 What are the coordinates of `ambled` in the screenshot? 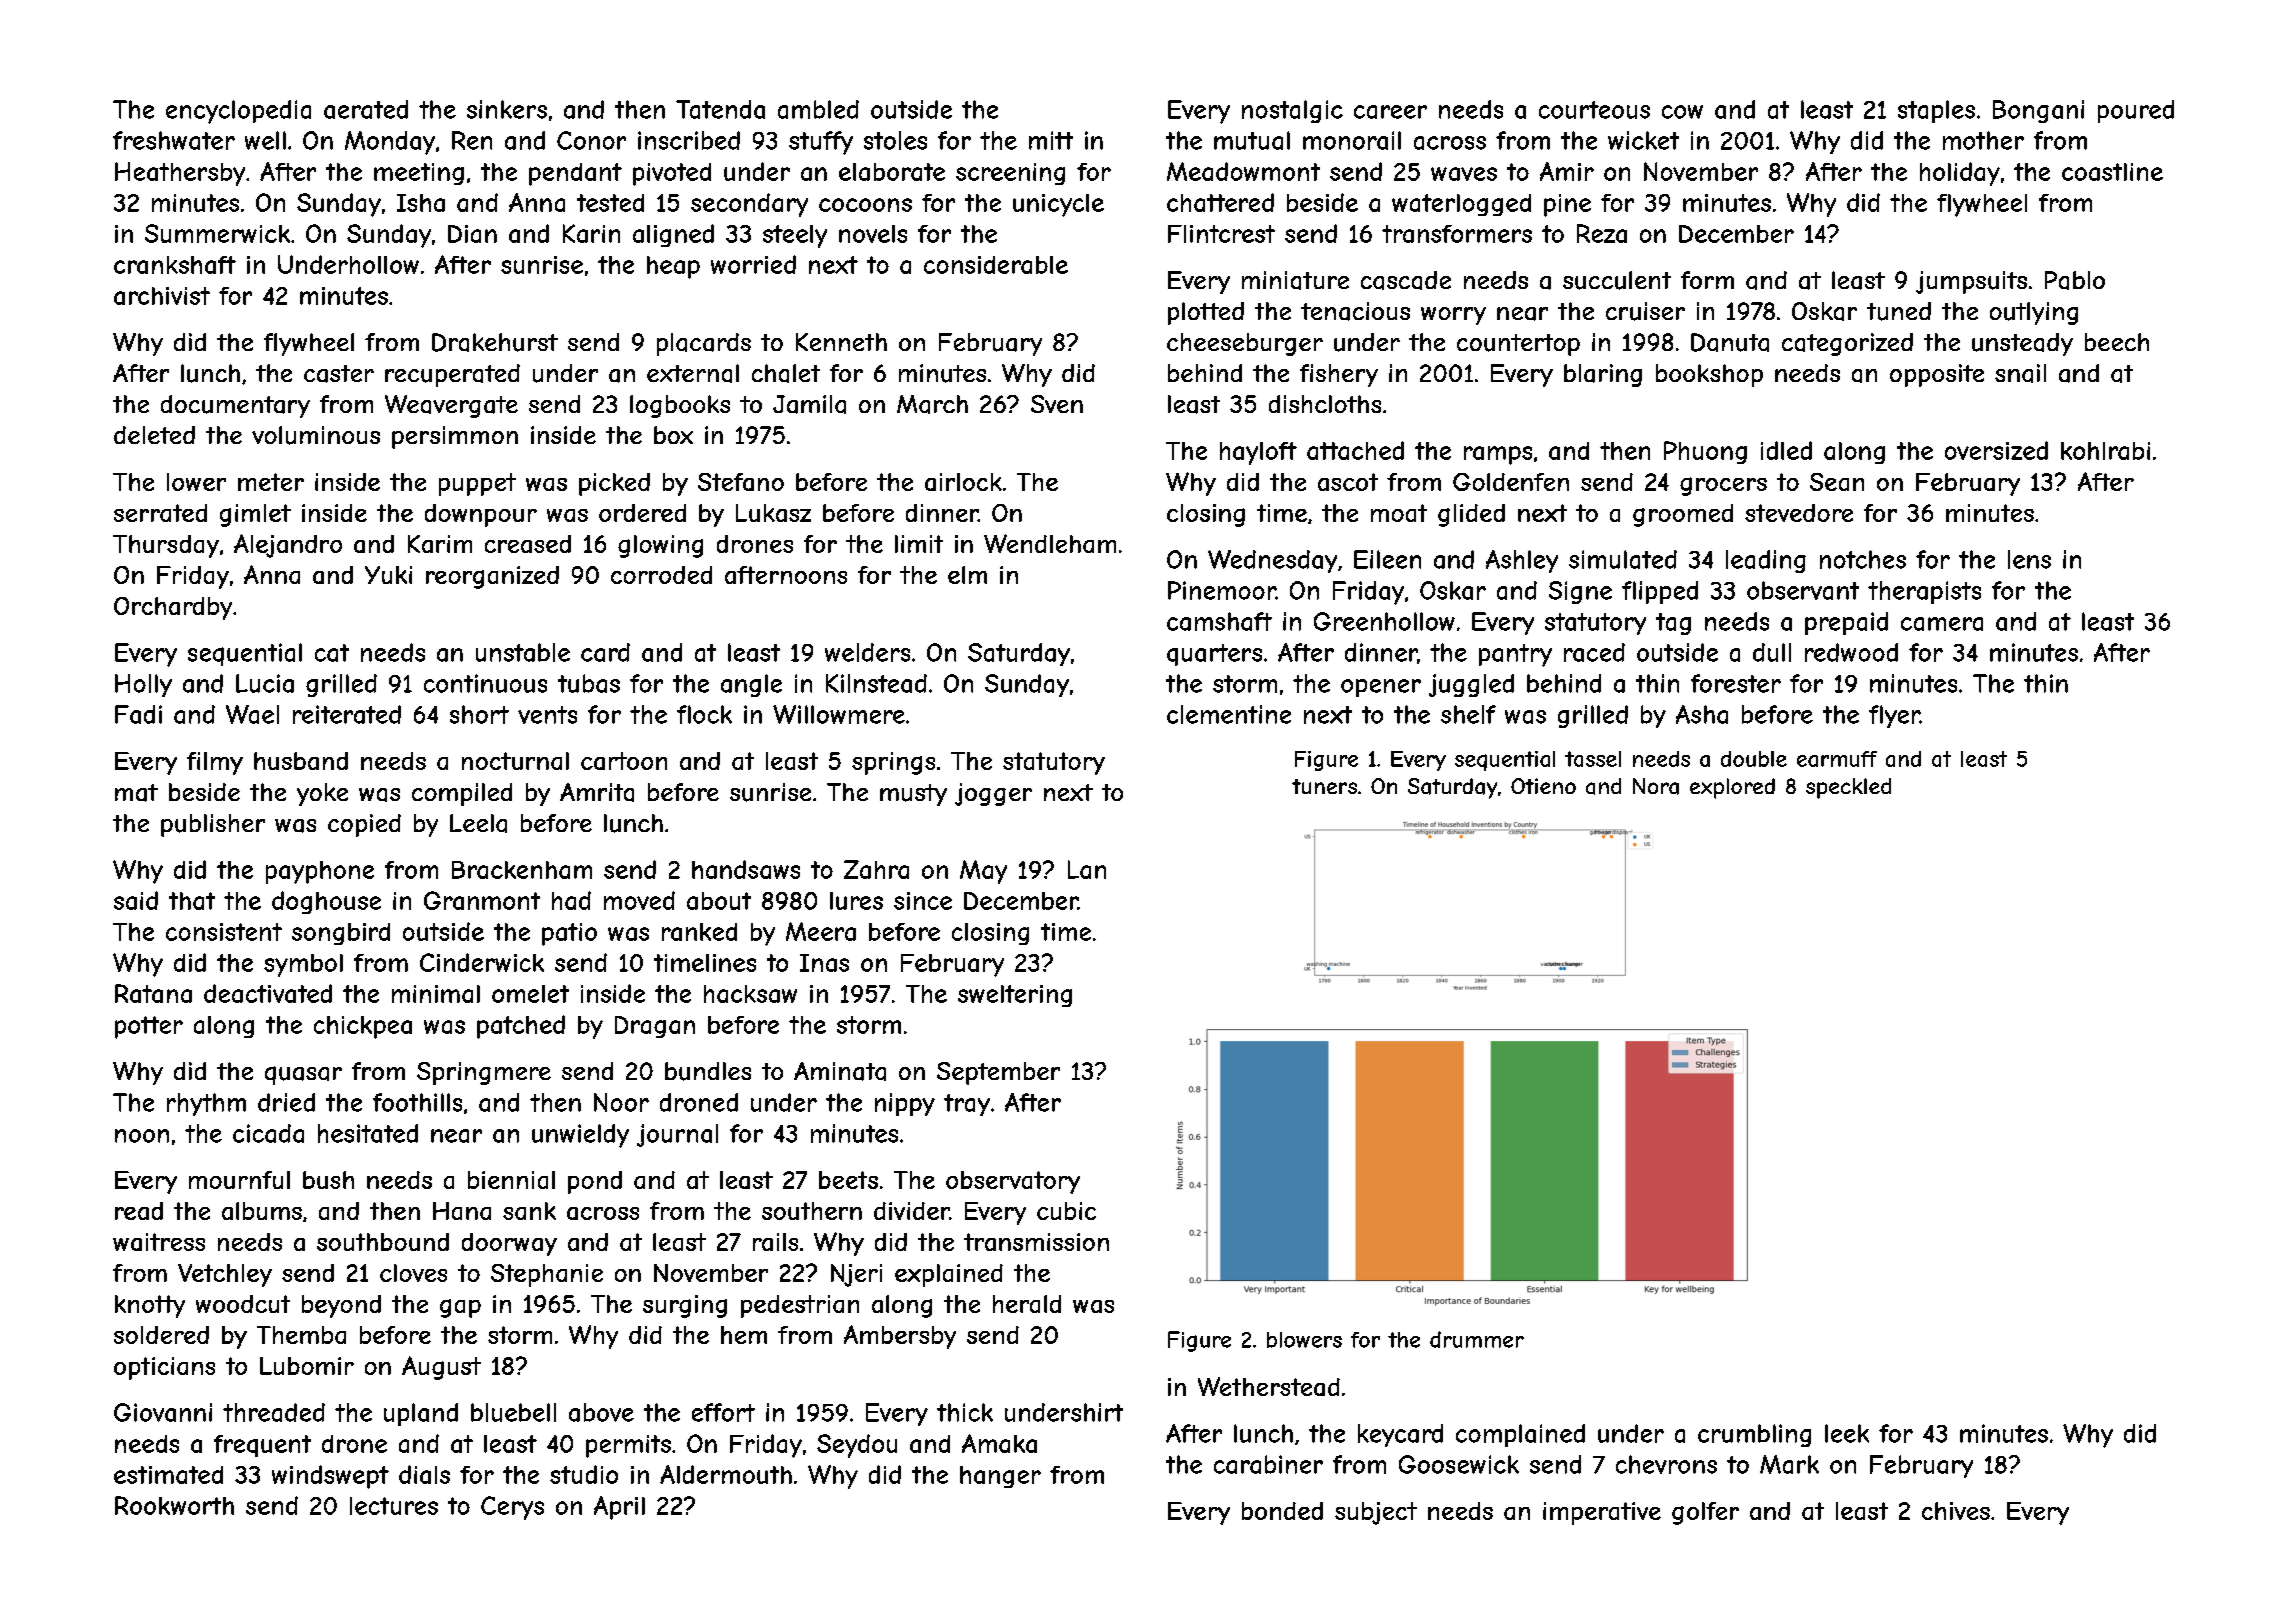 It's located at (818, 109).
